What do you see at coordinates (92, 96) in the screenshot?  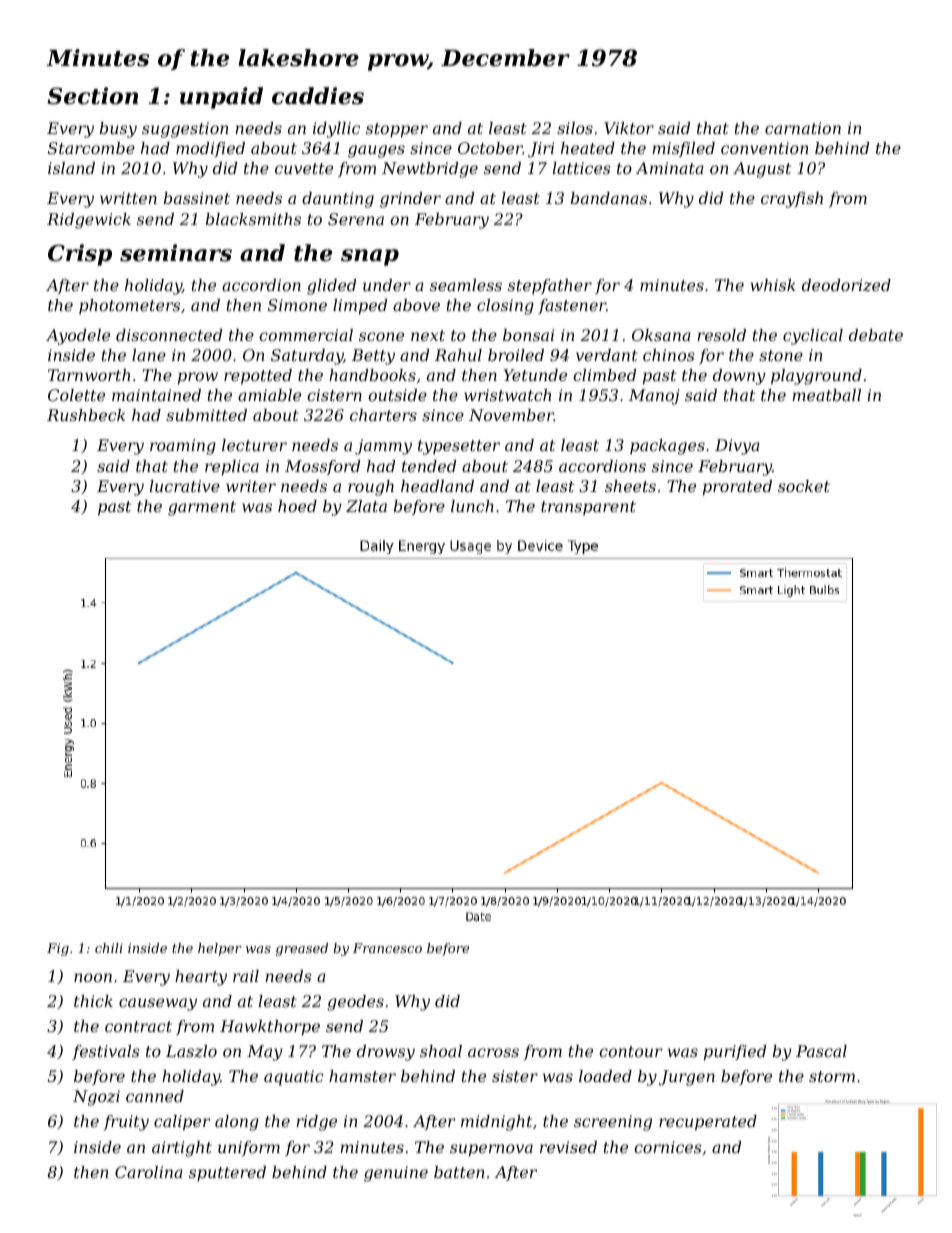 I see `Section` at bounding box center [92, 96].
